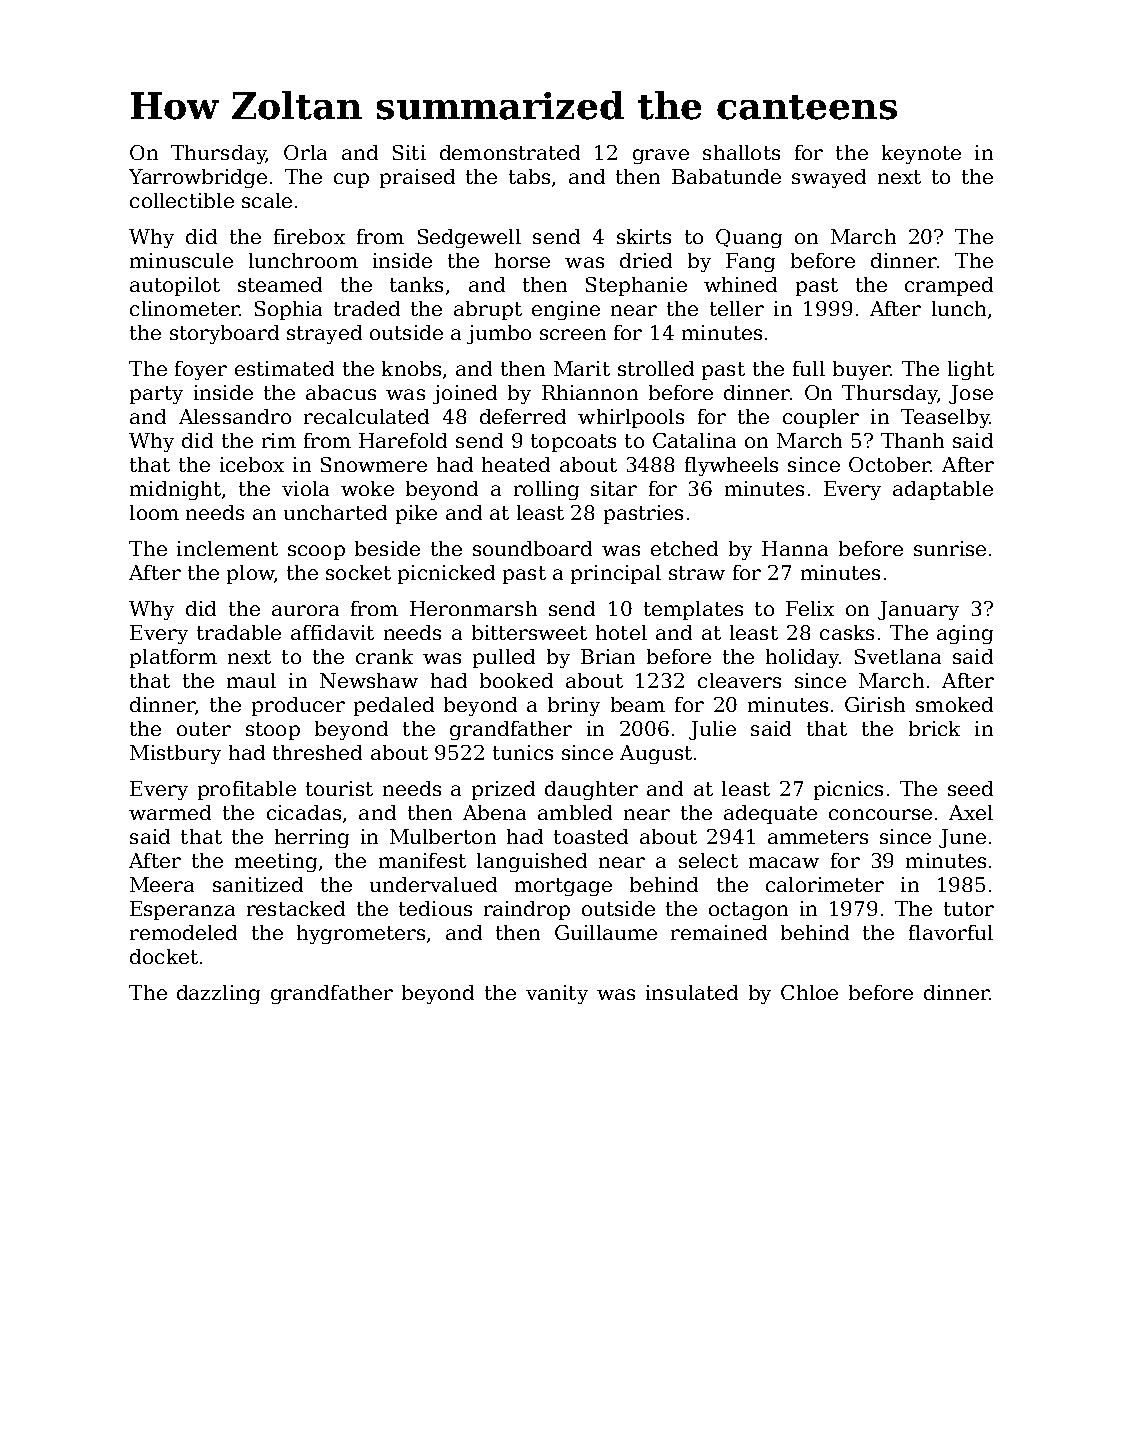  I want to click on foyer, so click(201, 370).
